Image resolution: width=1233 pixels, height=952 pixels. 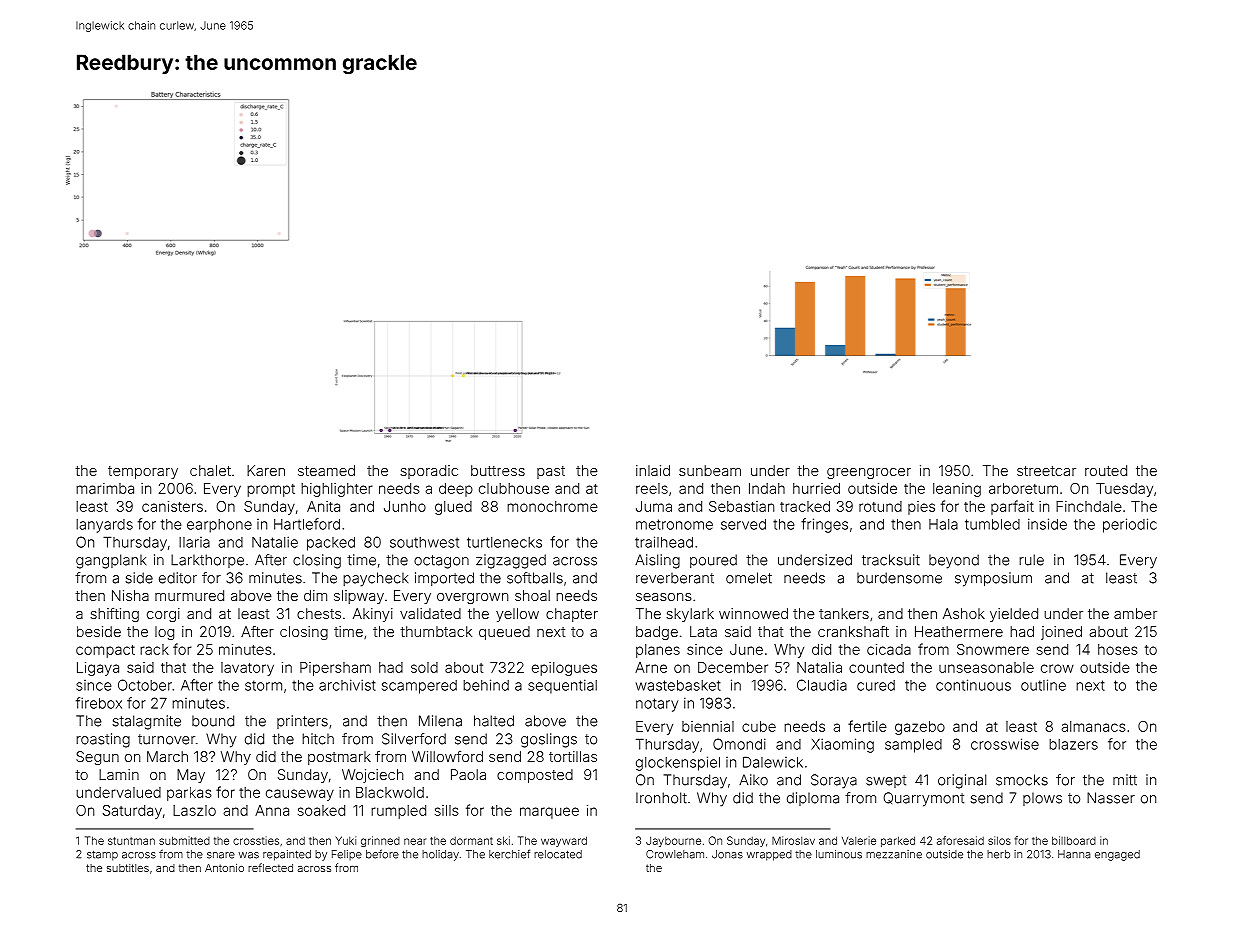 I want to click on Lata, so click(x=703, y=631).
